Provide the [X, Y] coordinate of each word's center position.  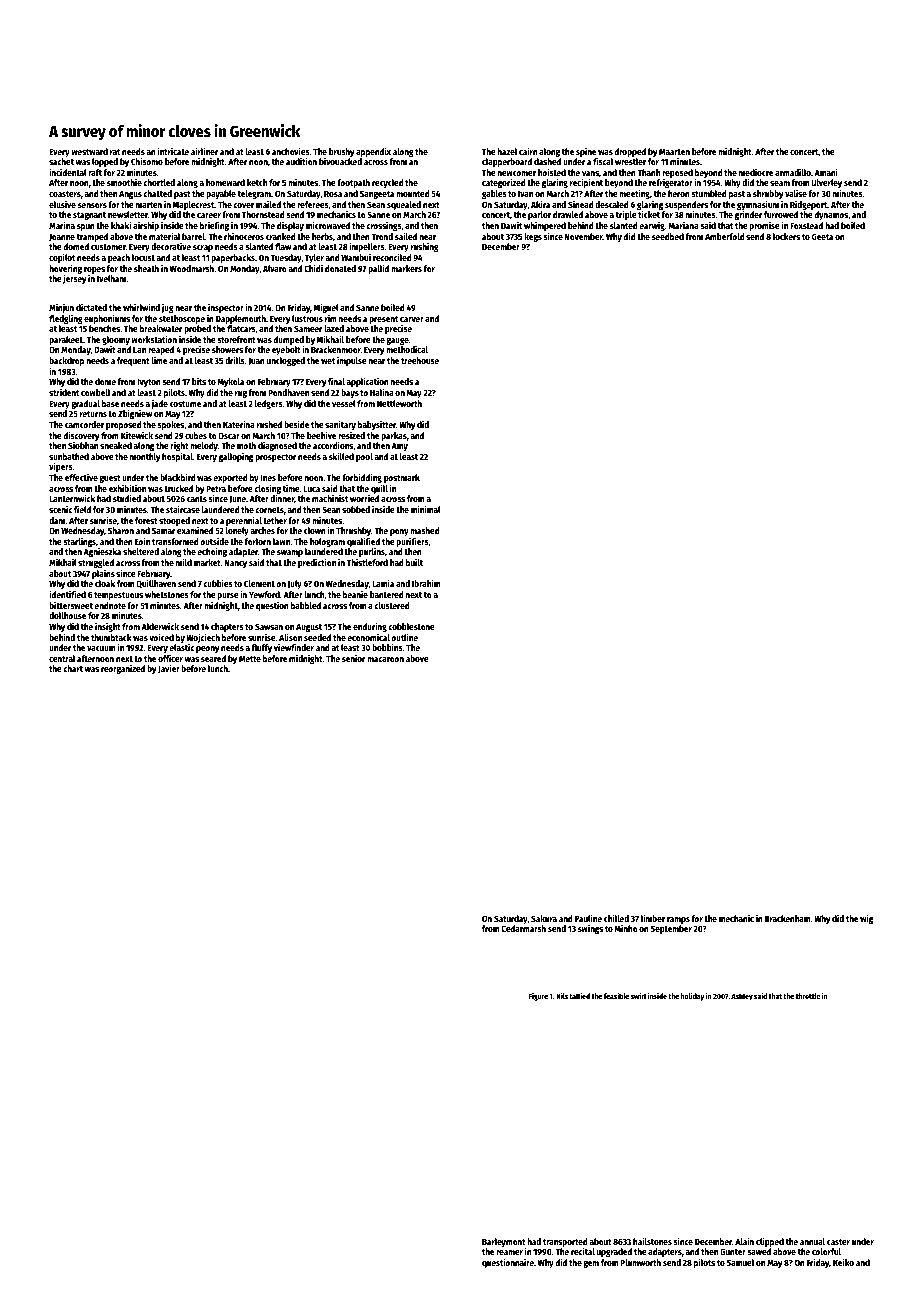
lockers [786, 236]
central [62, 658]
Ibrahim [426, 583]
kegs [533, 237]
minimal [426, 509]
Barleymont [504, 1242]
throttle [808, 996]
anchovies [291, 151]
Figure [538, 997]
